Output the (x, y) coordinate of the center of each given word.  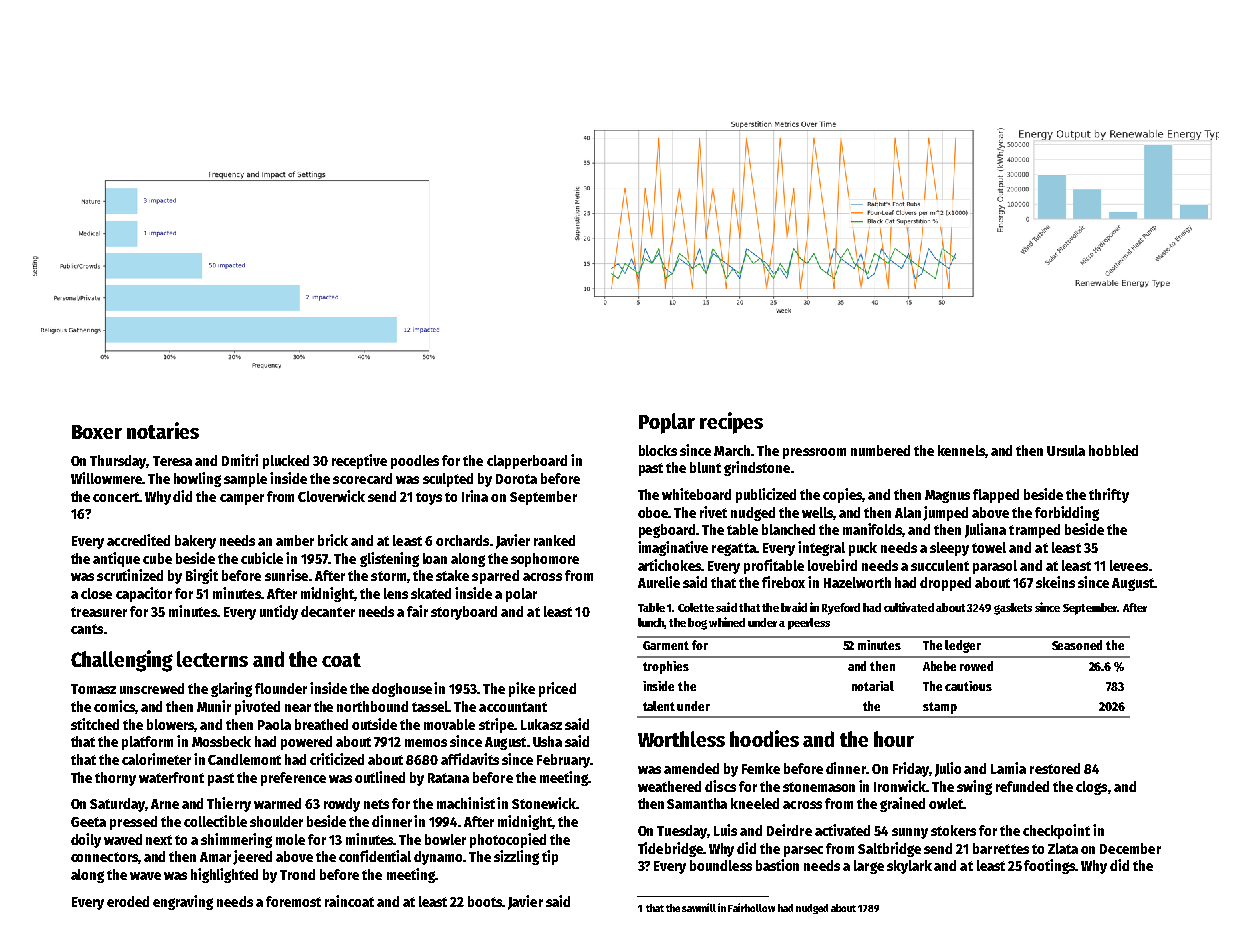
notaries (163, 430)
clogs (1091, 788)
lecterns (212, 659)
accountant (513, 707)
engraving (183, 902)
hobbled (1113, 450)
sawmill (699, 907)
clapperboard (527, 462)
